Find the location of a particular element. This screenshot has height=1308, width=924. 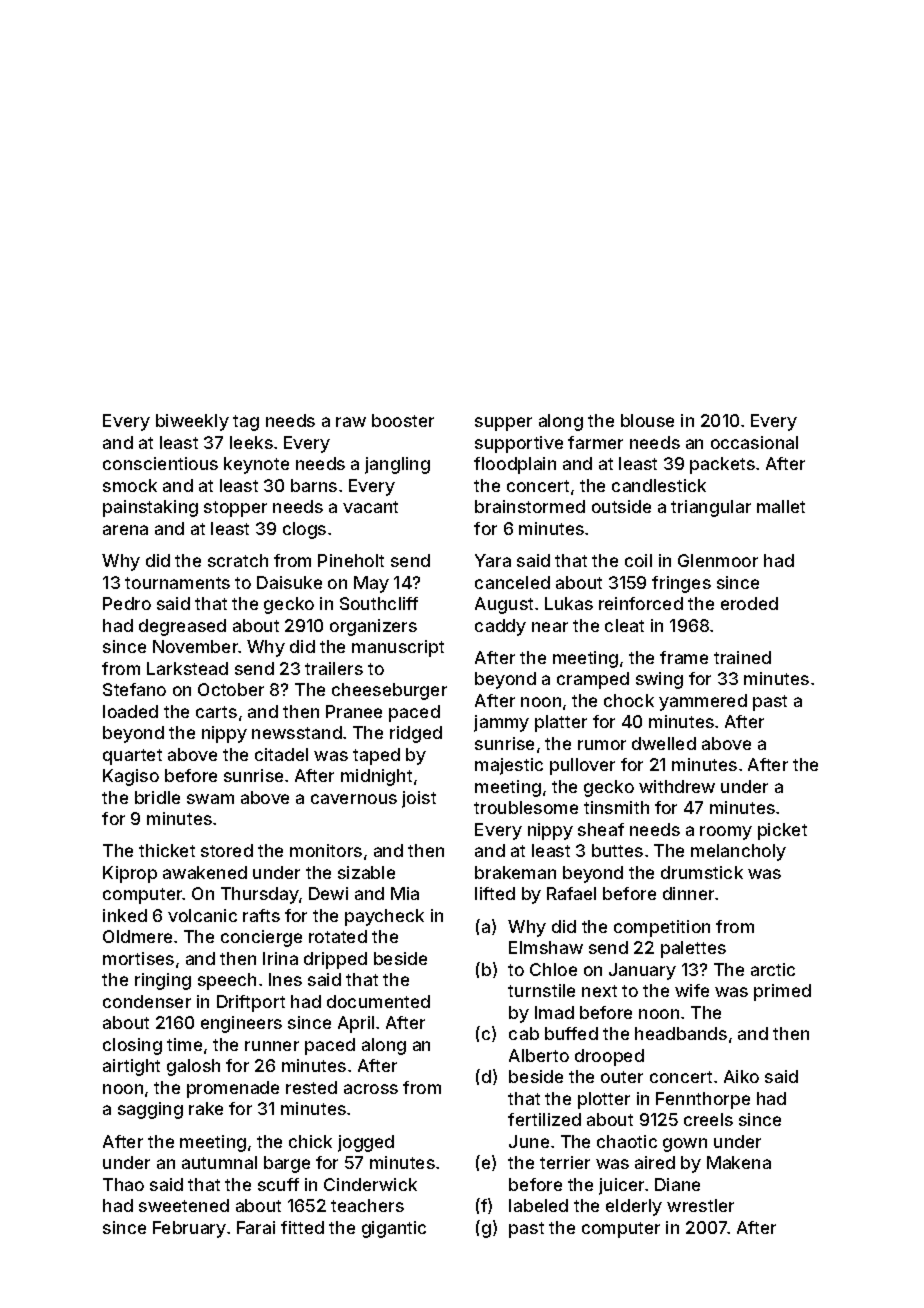

blouse is located at coordinates (647, 420).
